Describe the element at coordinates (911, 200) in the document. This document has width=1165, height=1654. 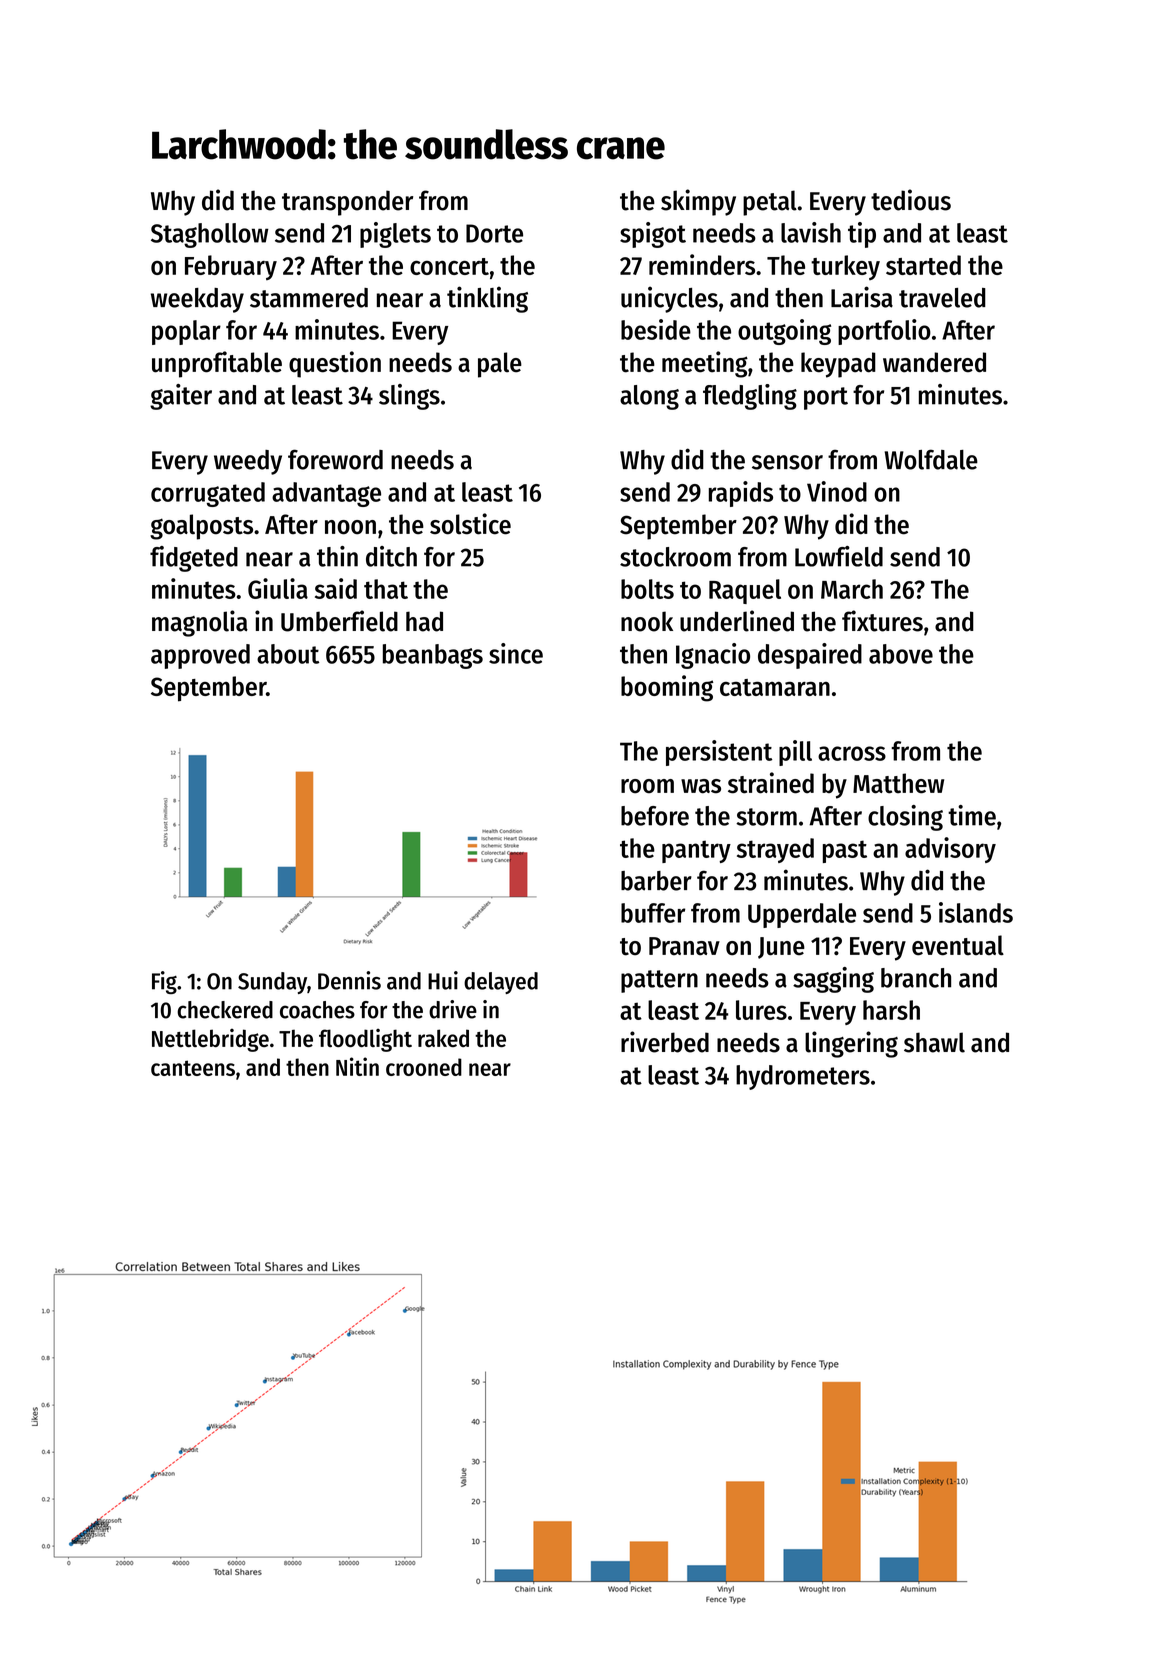
I see `tedious` at that location.
